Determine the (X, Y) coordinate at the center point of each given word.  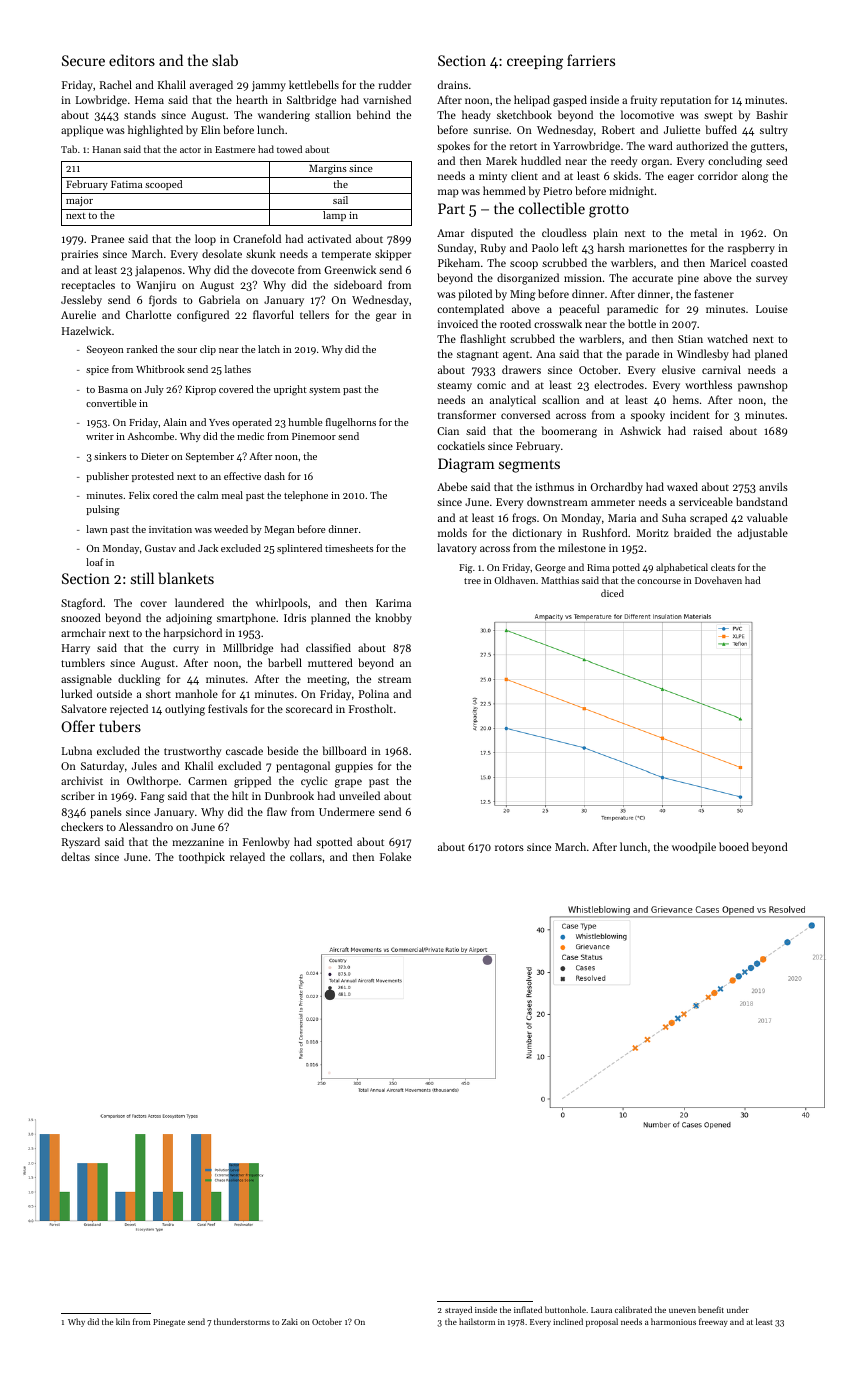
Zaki (290, 1321)
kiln (123, 1321)
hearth (252, 99)
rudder (395, 84)
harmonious (673, 1321)
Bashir (772, 114)
